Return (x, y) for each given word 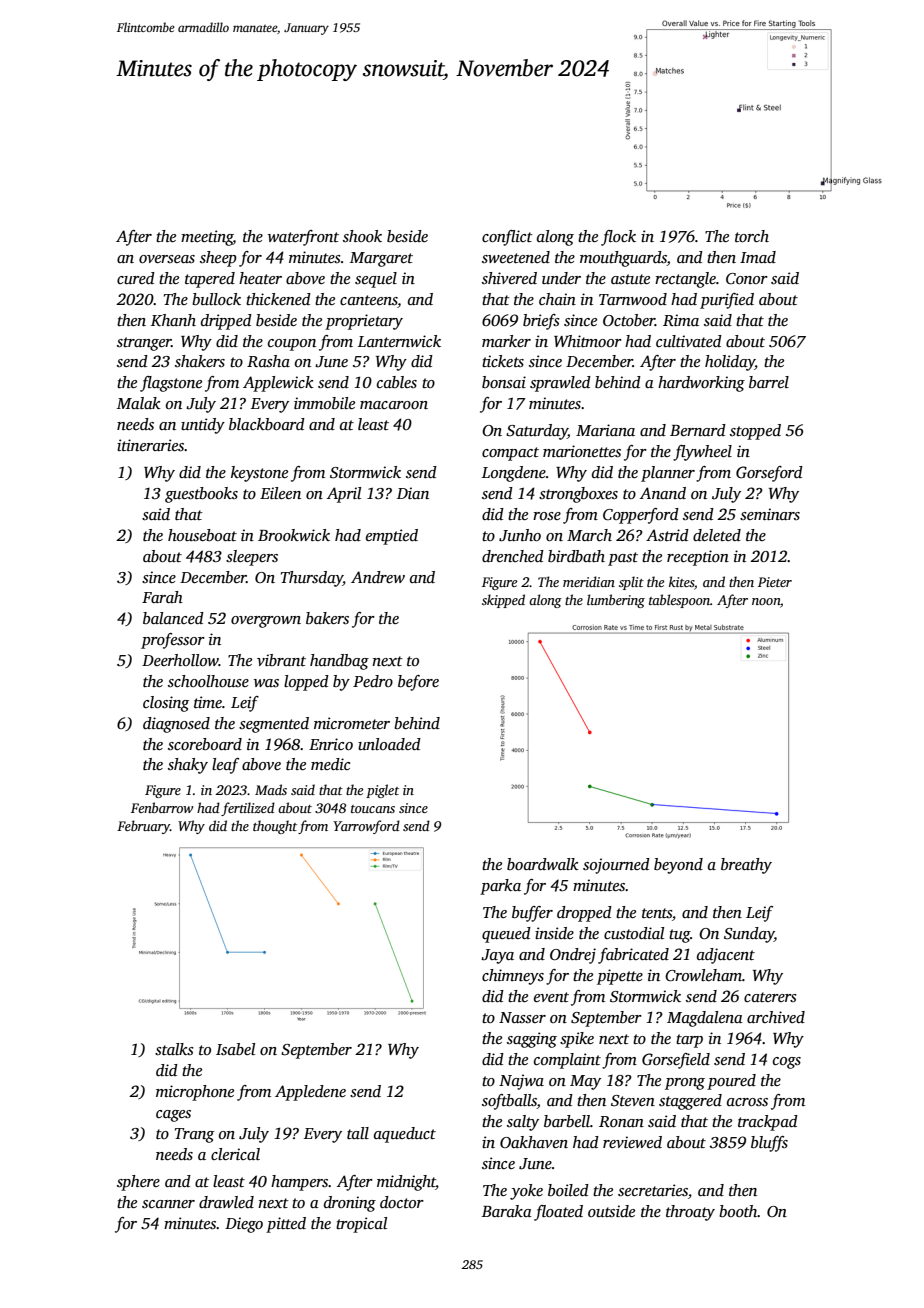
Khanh (173, 320)
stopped (755, 432)
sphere (138, 1183)
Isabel (235, 1049)
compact (510, 454)
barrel (769, 382)
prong (685, 1084)
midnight (406, 1183)
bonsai (504, 382)
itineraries (151, 445)
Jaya (497, 956)
